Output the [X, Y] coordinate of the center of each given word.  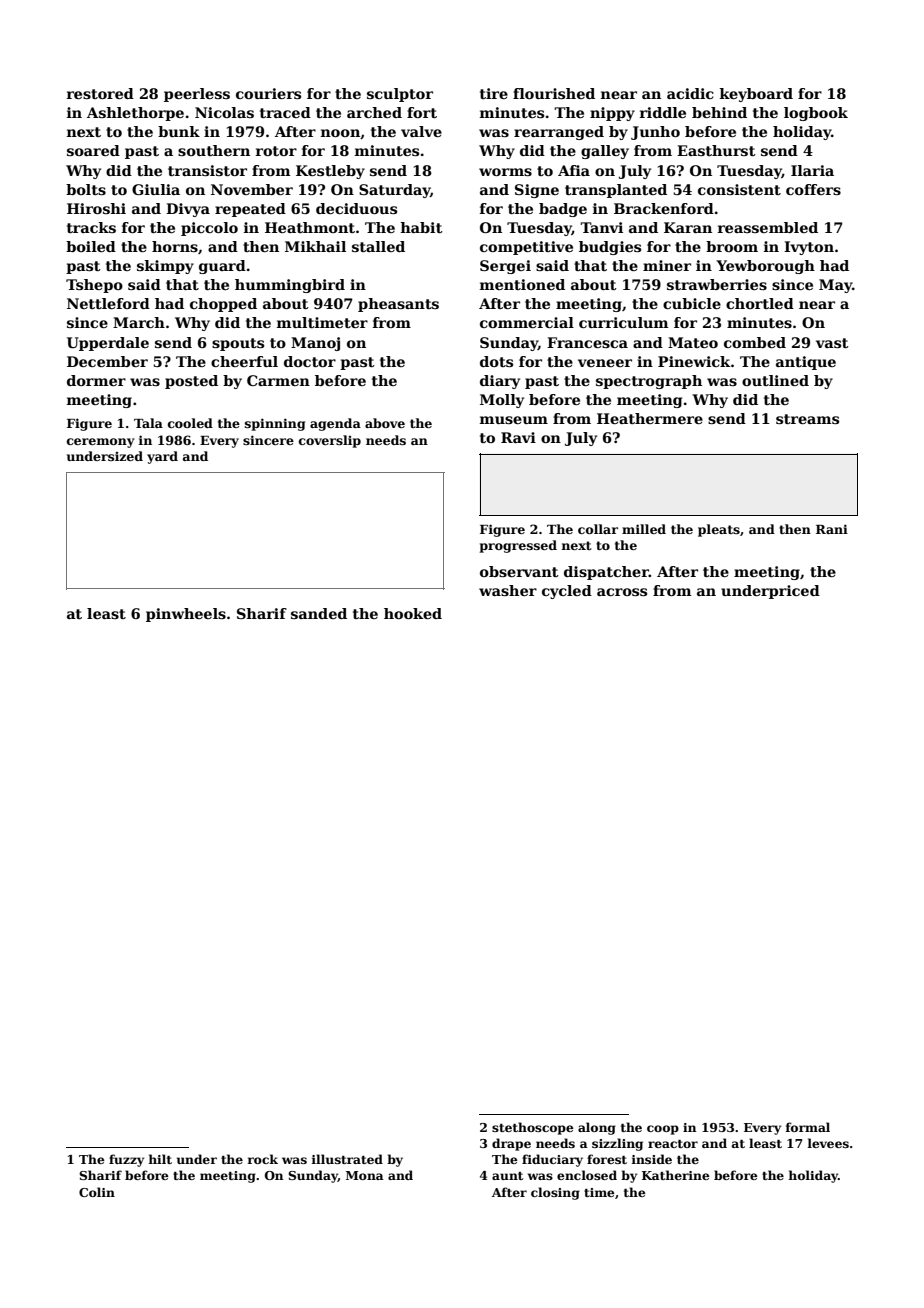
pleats [719, 530]
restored [100, 93]
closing [555, 1193]
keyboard [756, 95]
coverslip [330, 441]
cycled [567, 592]
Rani [832, 529]
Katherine [675, 1175]
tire [494, 93]
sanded [319, 613]
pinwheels [186, 615]
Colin [97, 1192]
